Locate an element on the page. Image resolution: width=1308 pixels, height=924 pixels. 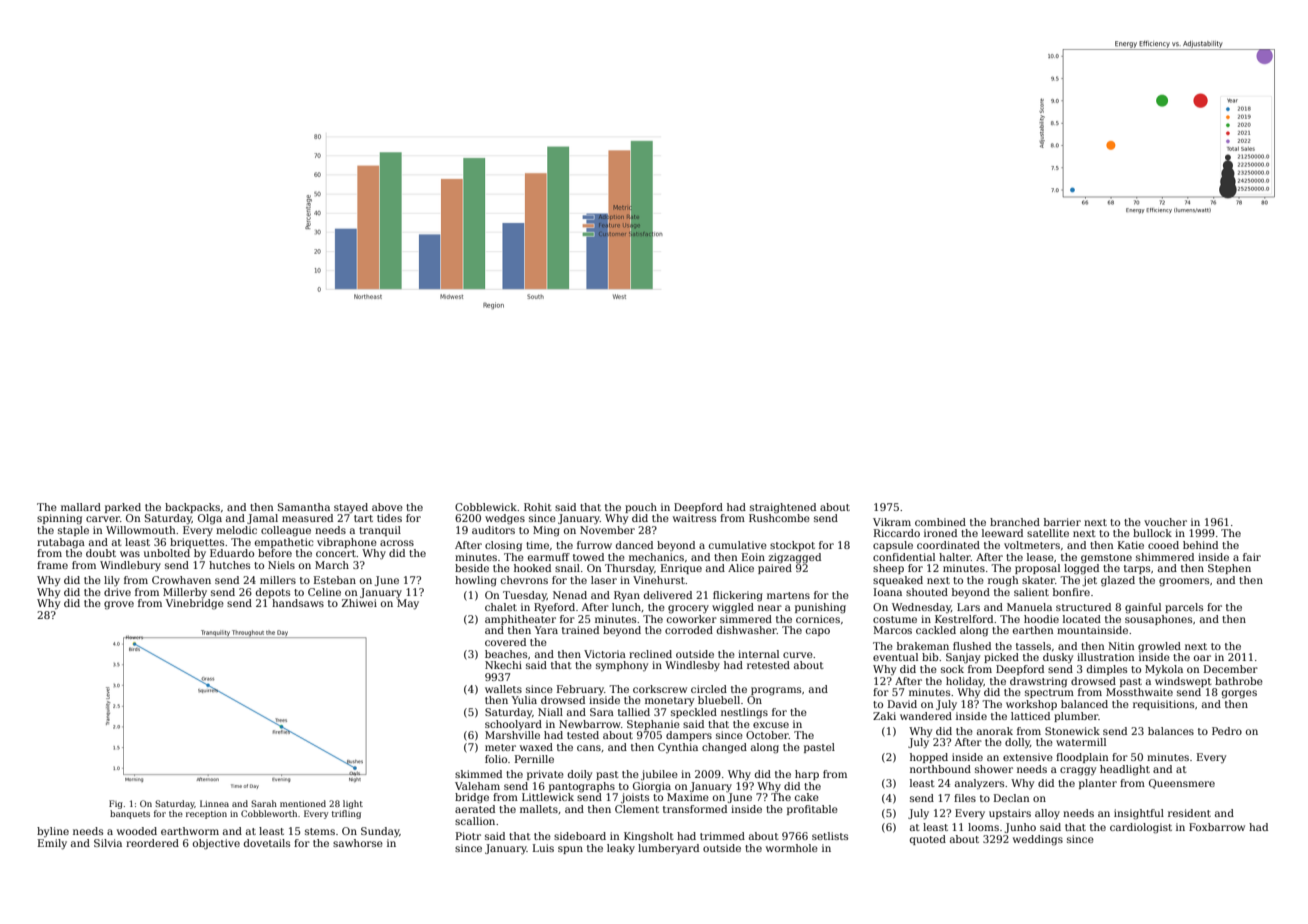
Linnea is located at coordinates (214, 803).
